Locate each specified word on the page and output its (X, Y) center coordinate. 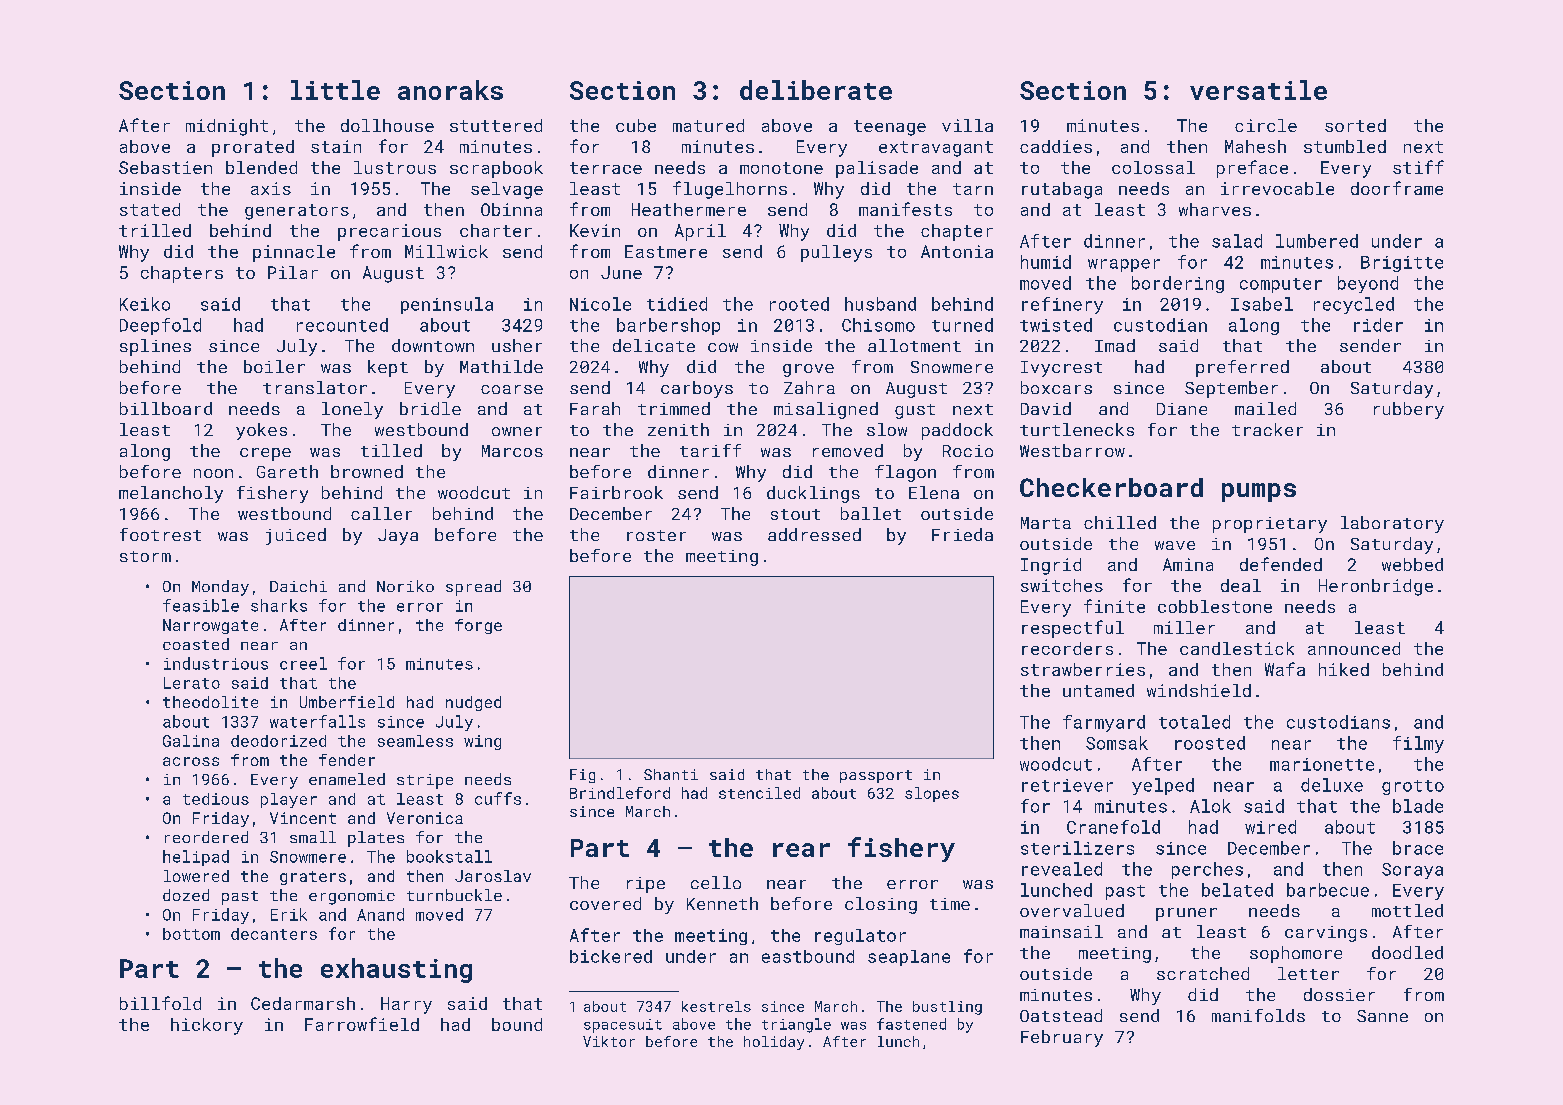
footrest (160, 534)
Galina (191, 741)
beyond (1368, 284)
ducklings (813, 494)
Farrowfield (362, 1024)
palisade (877, 169)
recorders (1067, 648)
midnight (227, 127)
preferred (1242, 368)
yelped (1163, 786)
